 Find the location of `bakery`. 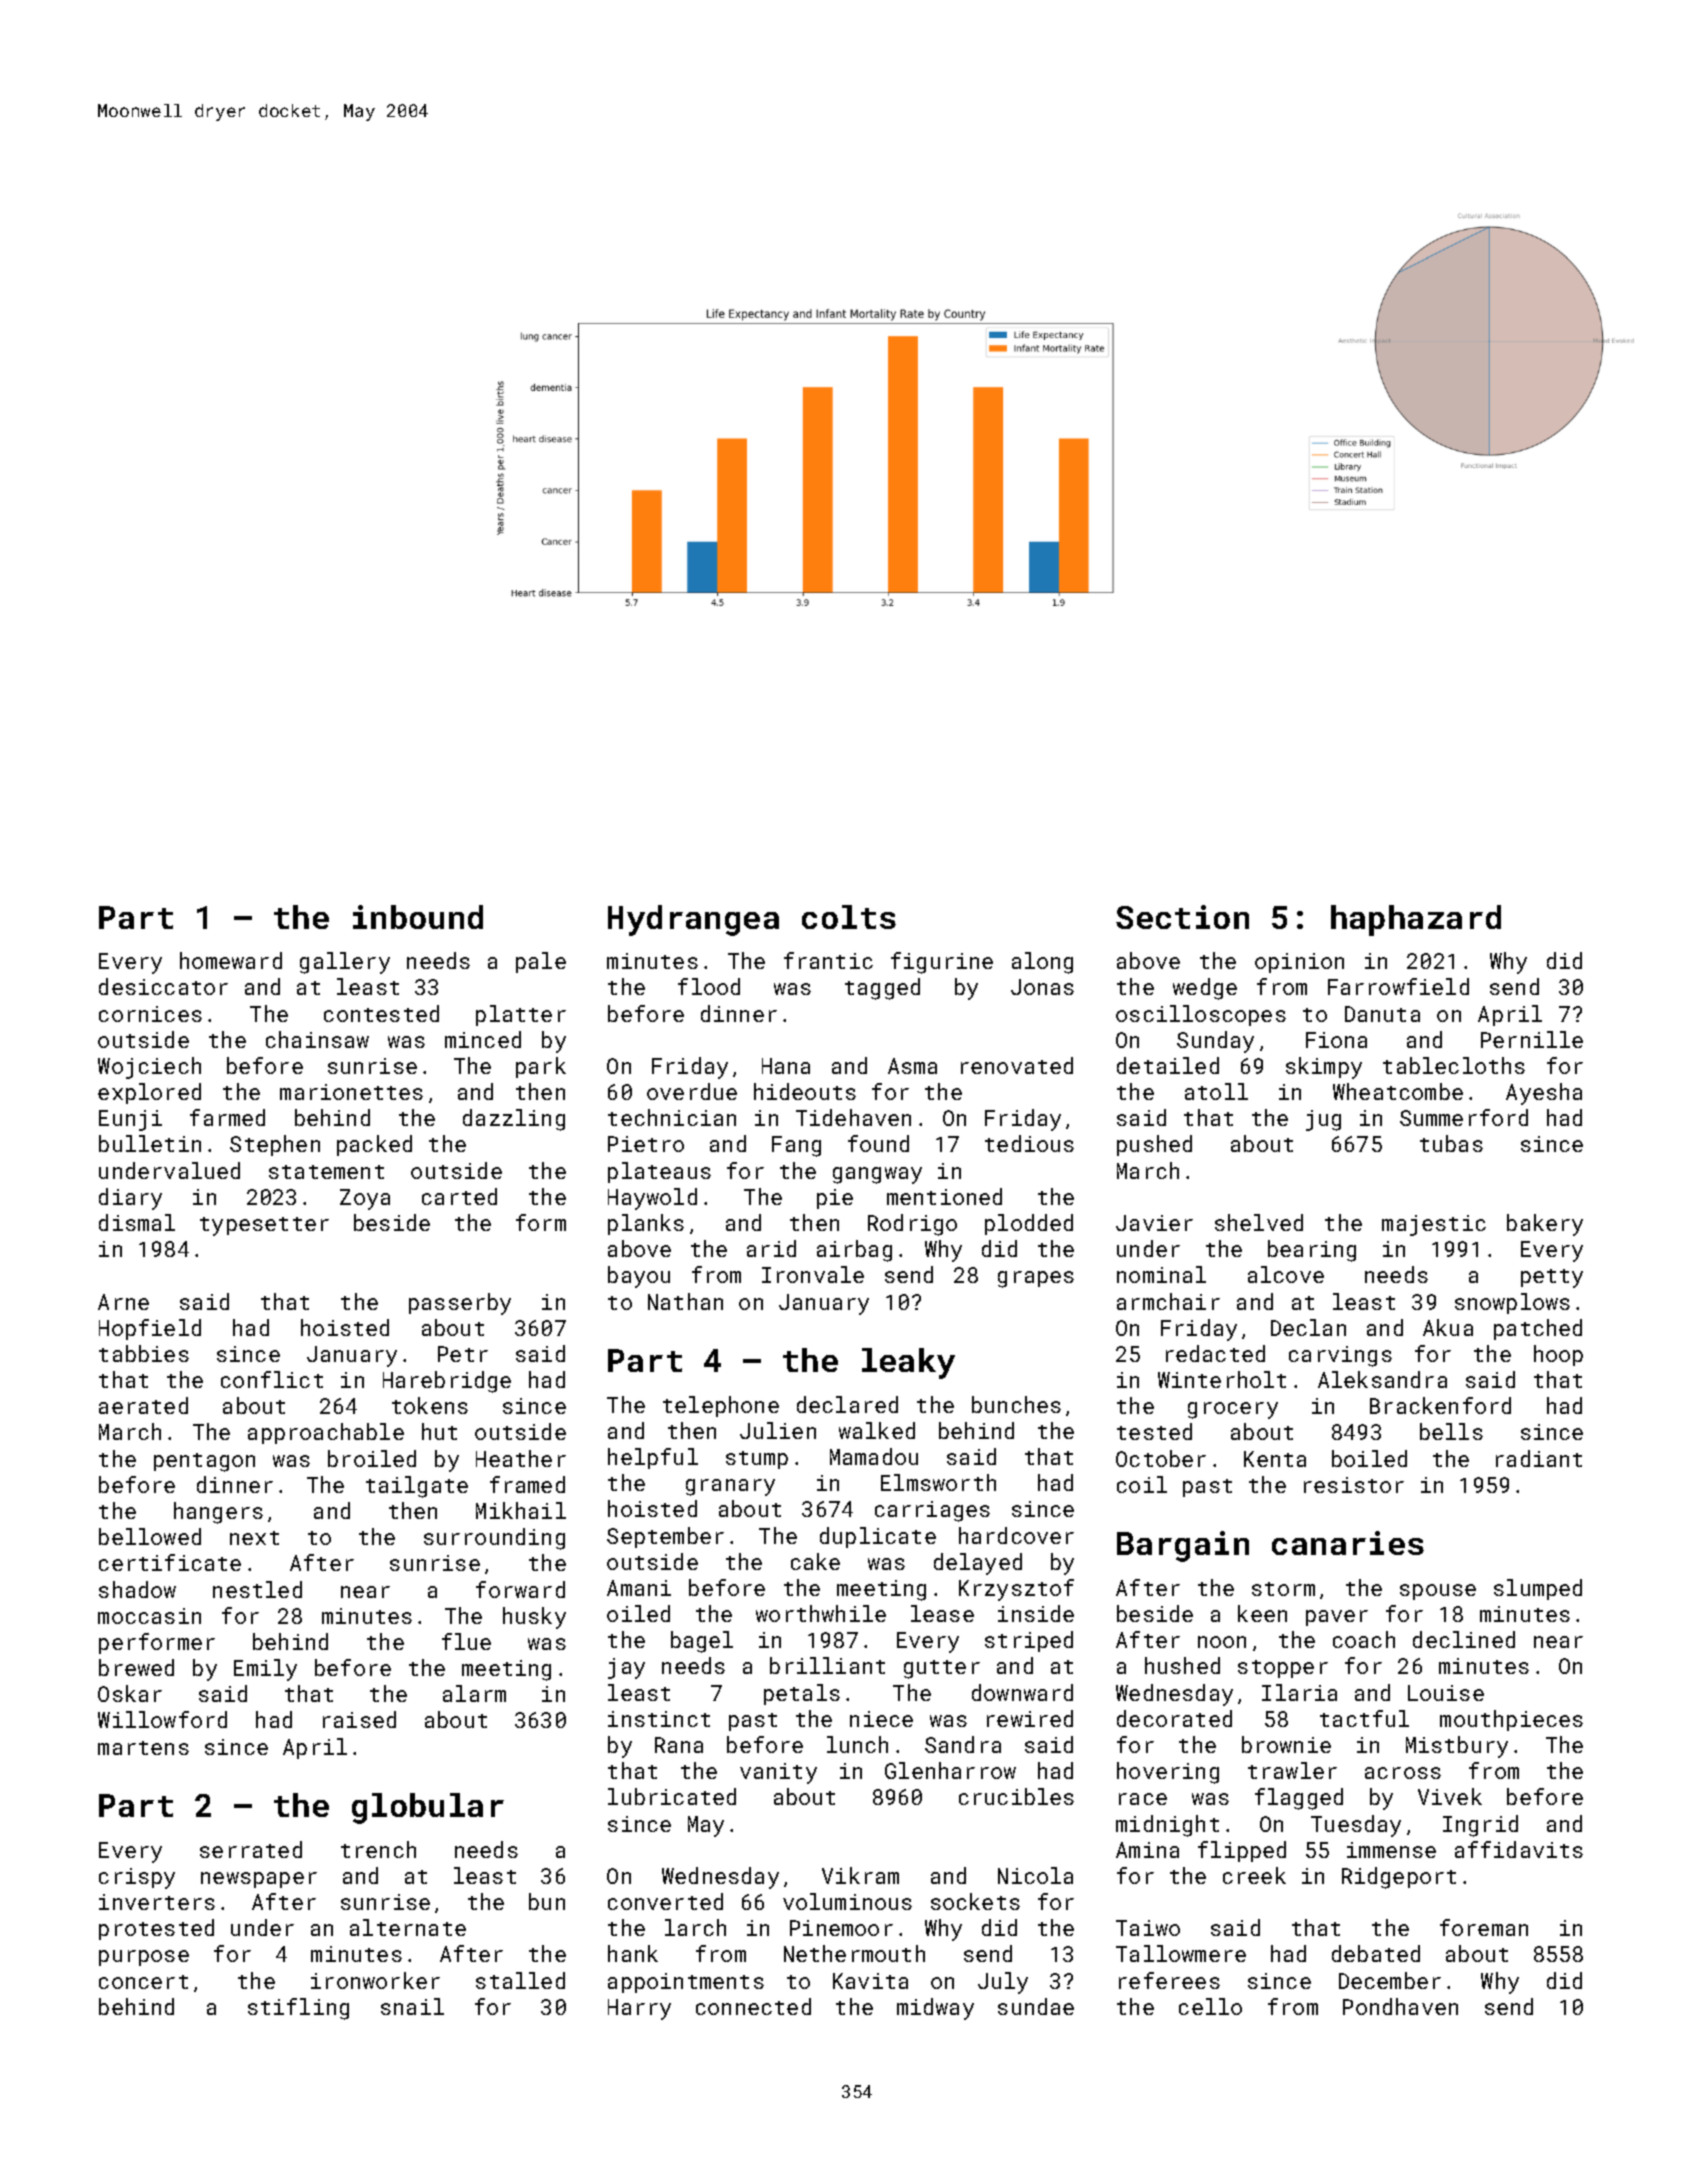

bakery is located at coordinates (1545, 1225).
